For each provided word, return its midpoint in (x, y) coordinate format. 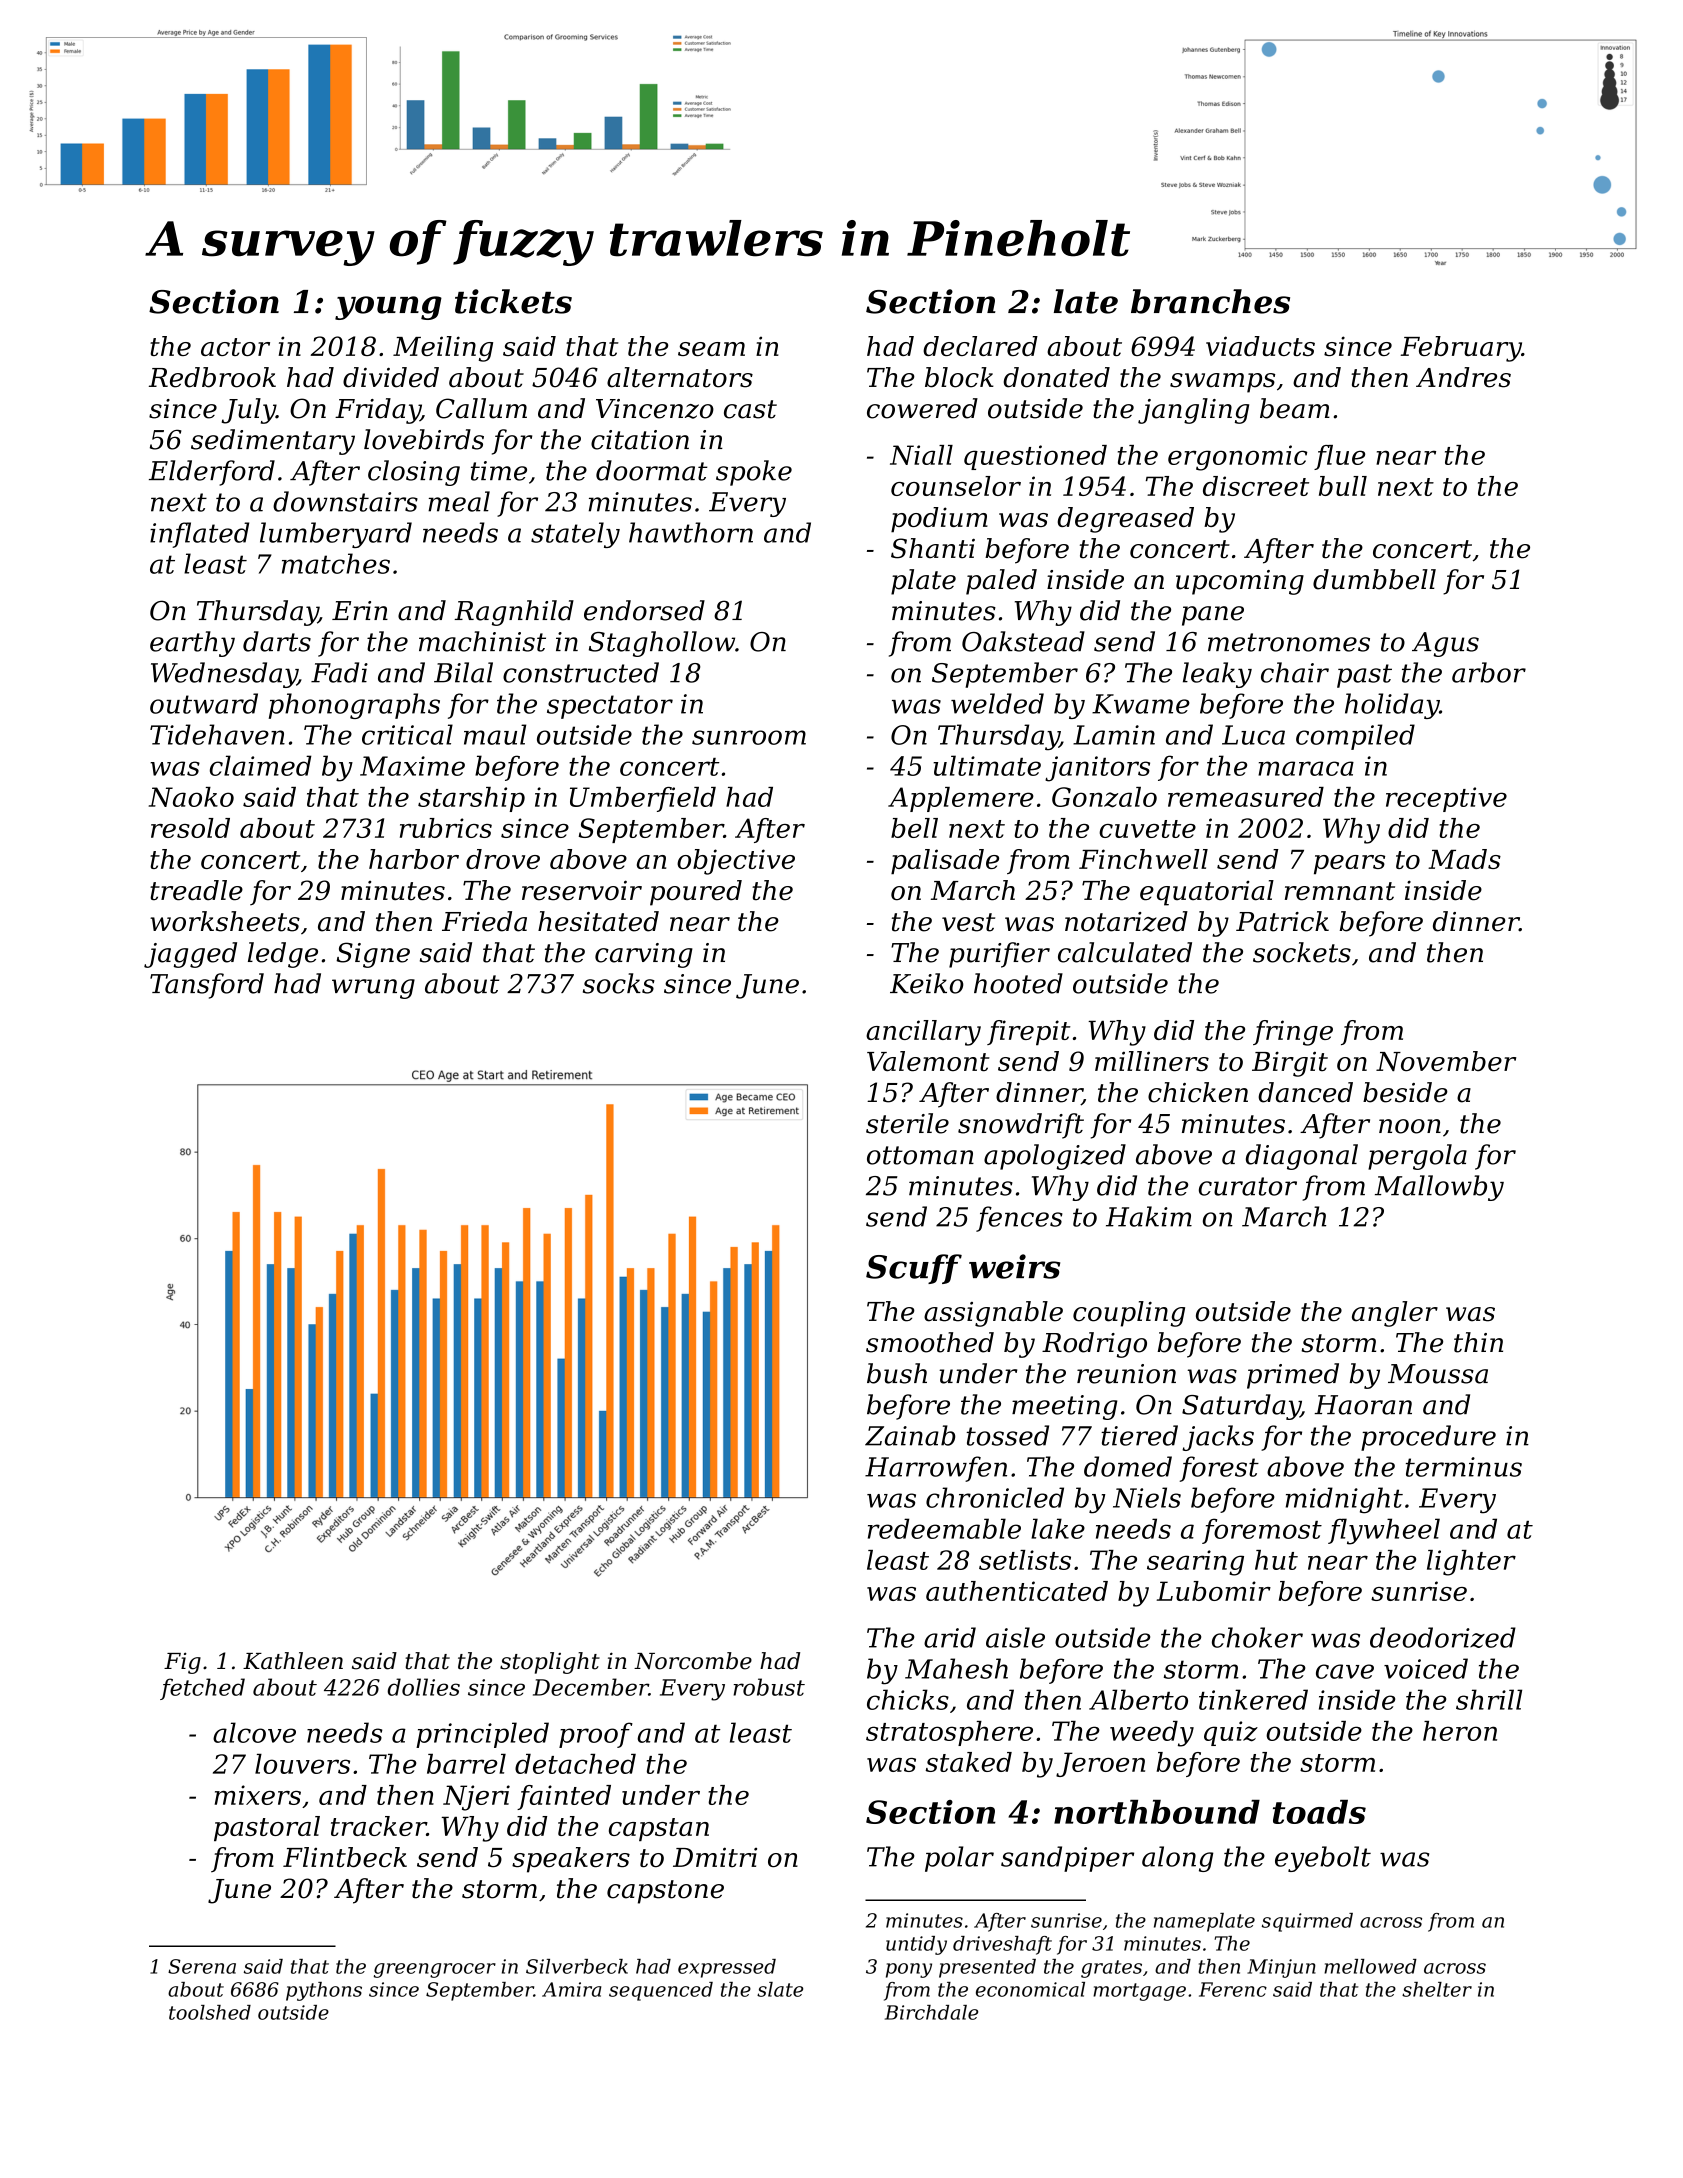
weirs (1014, 1266)
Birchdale (931, 2012)
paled (1001, 582)
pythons (324, 1991)
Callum (481, 408)
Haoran (1363, 1405)
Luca (1253, 735)
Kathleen (293, 1661)
